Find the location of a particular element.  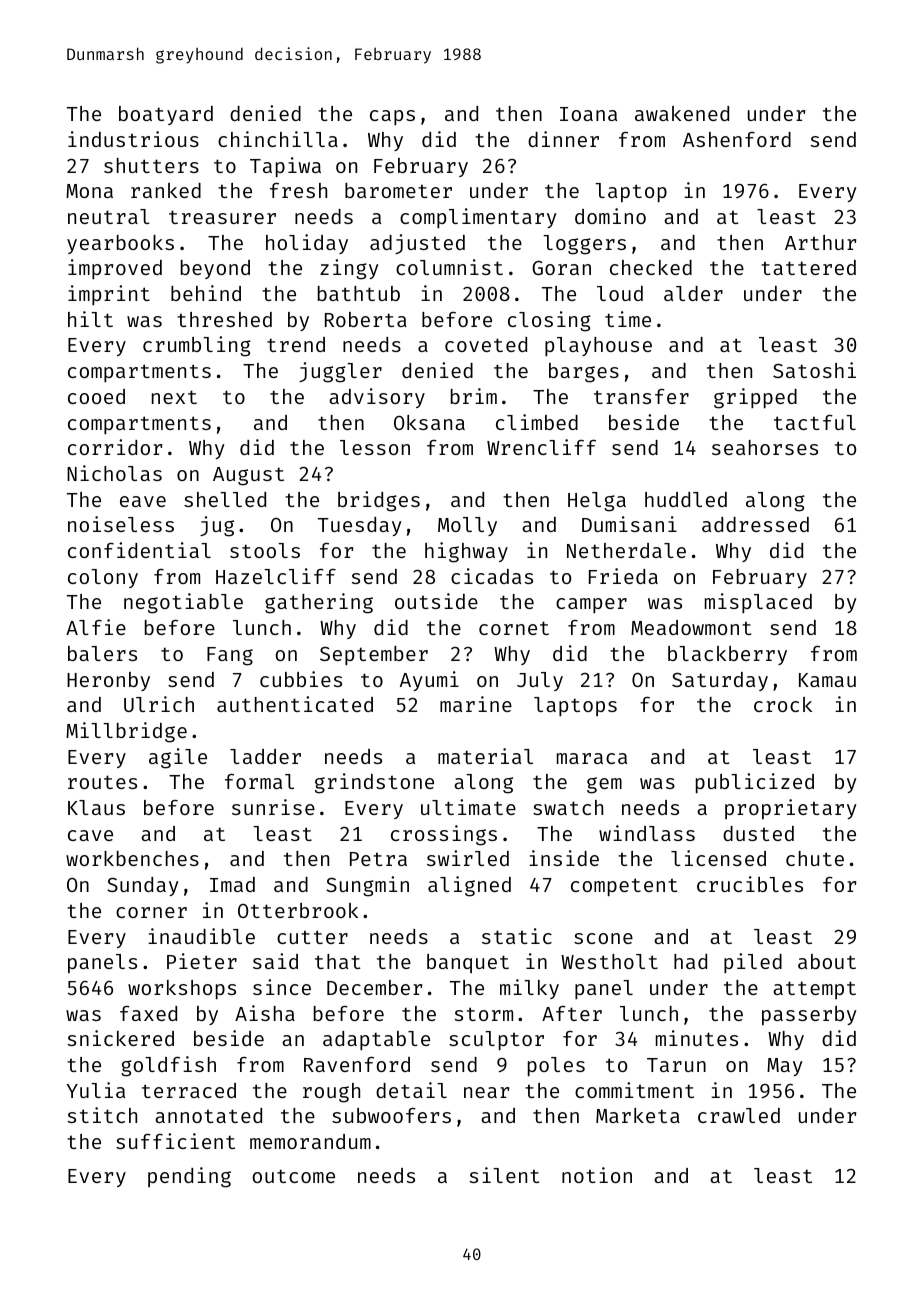

awakened is located at coordinates (682, 113).
